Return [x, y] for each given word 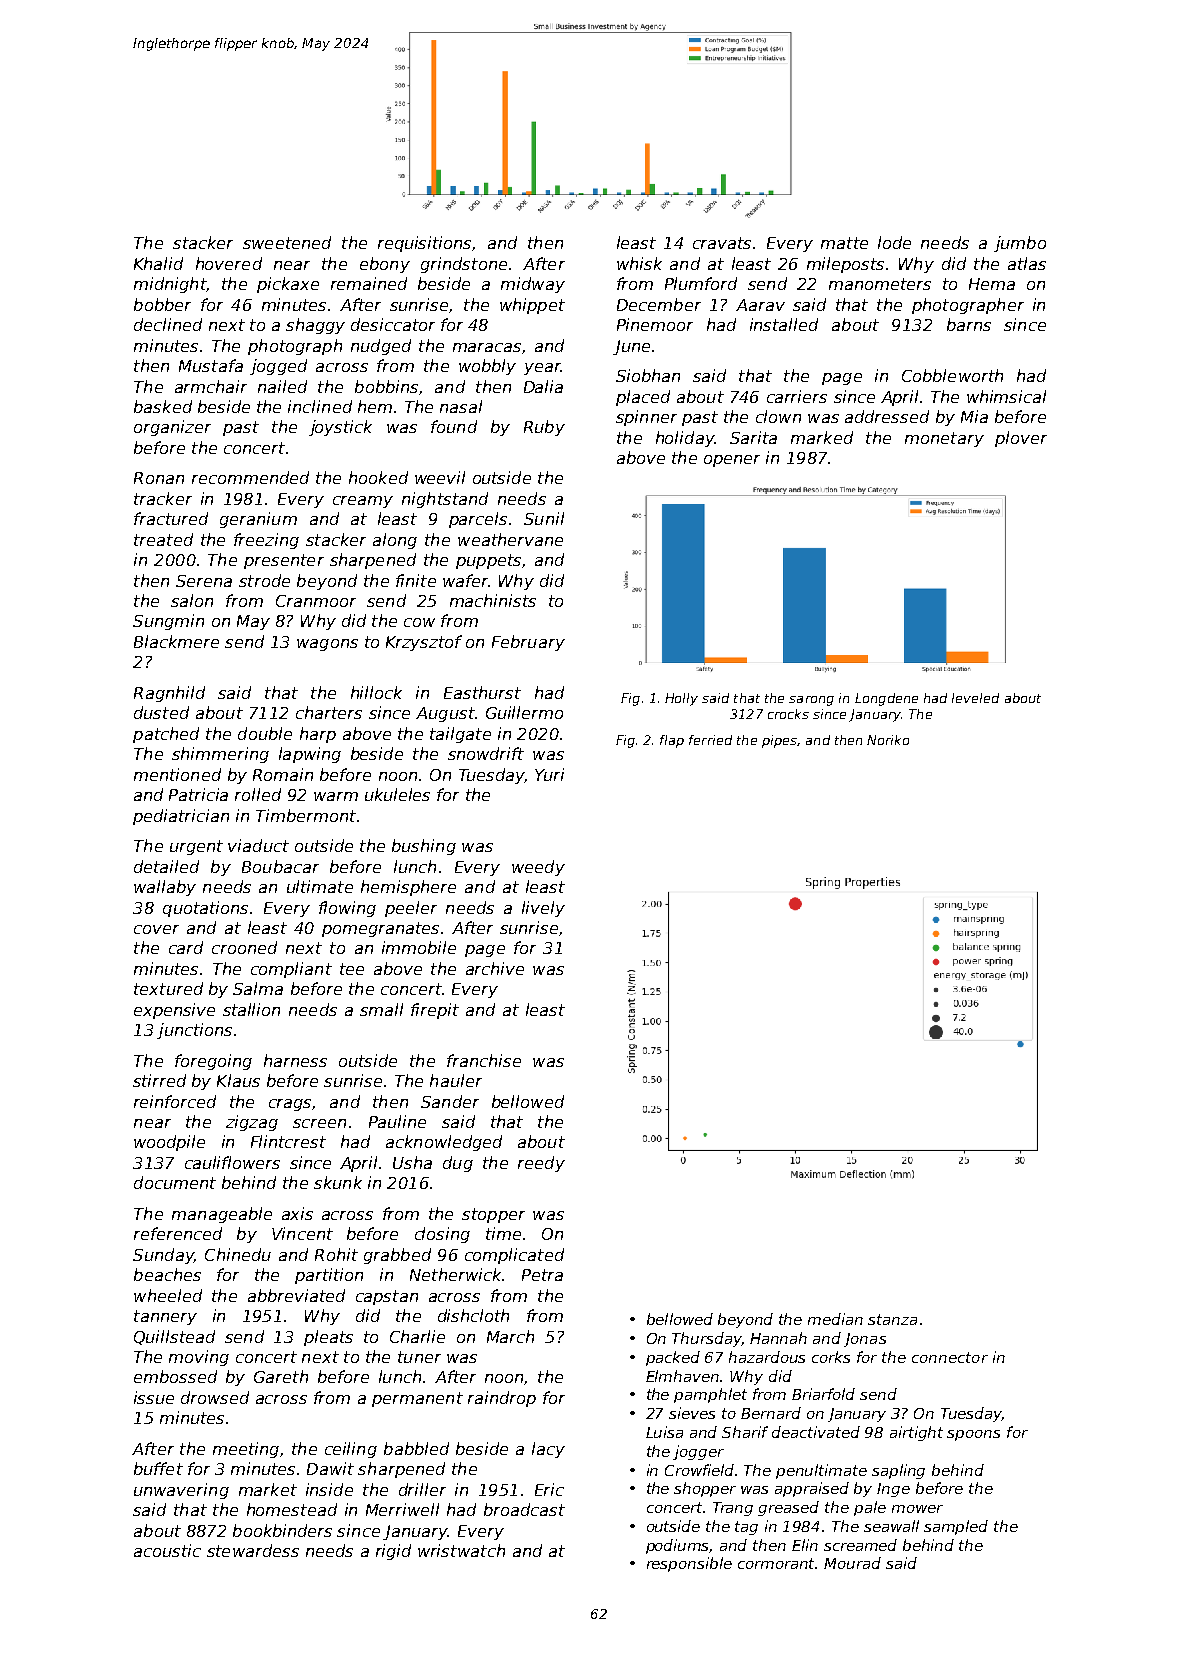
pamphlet [710, 1395]
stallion [251, 1009]
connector [950, 1357]
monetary [944, 439]
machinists [493, 600]
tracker [163, 498]
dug [458, 1164]
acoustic [167, 1550]
